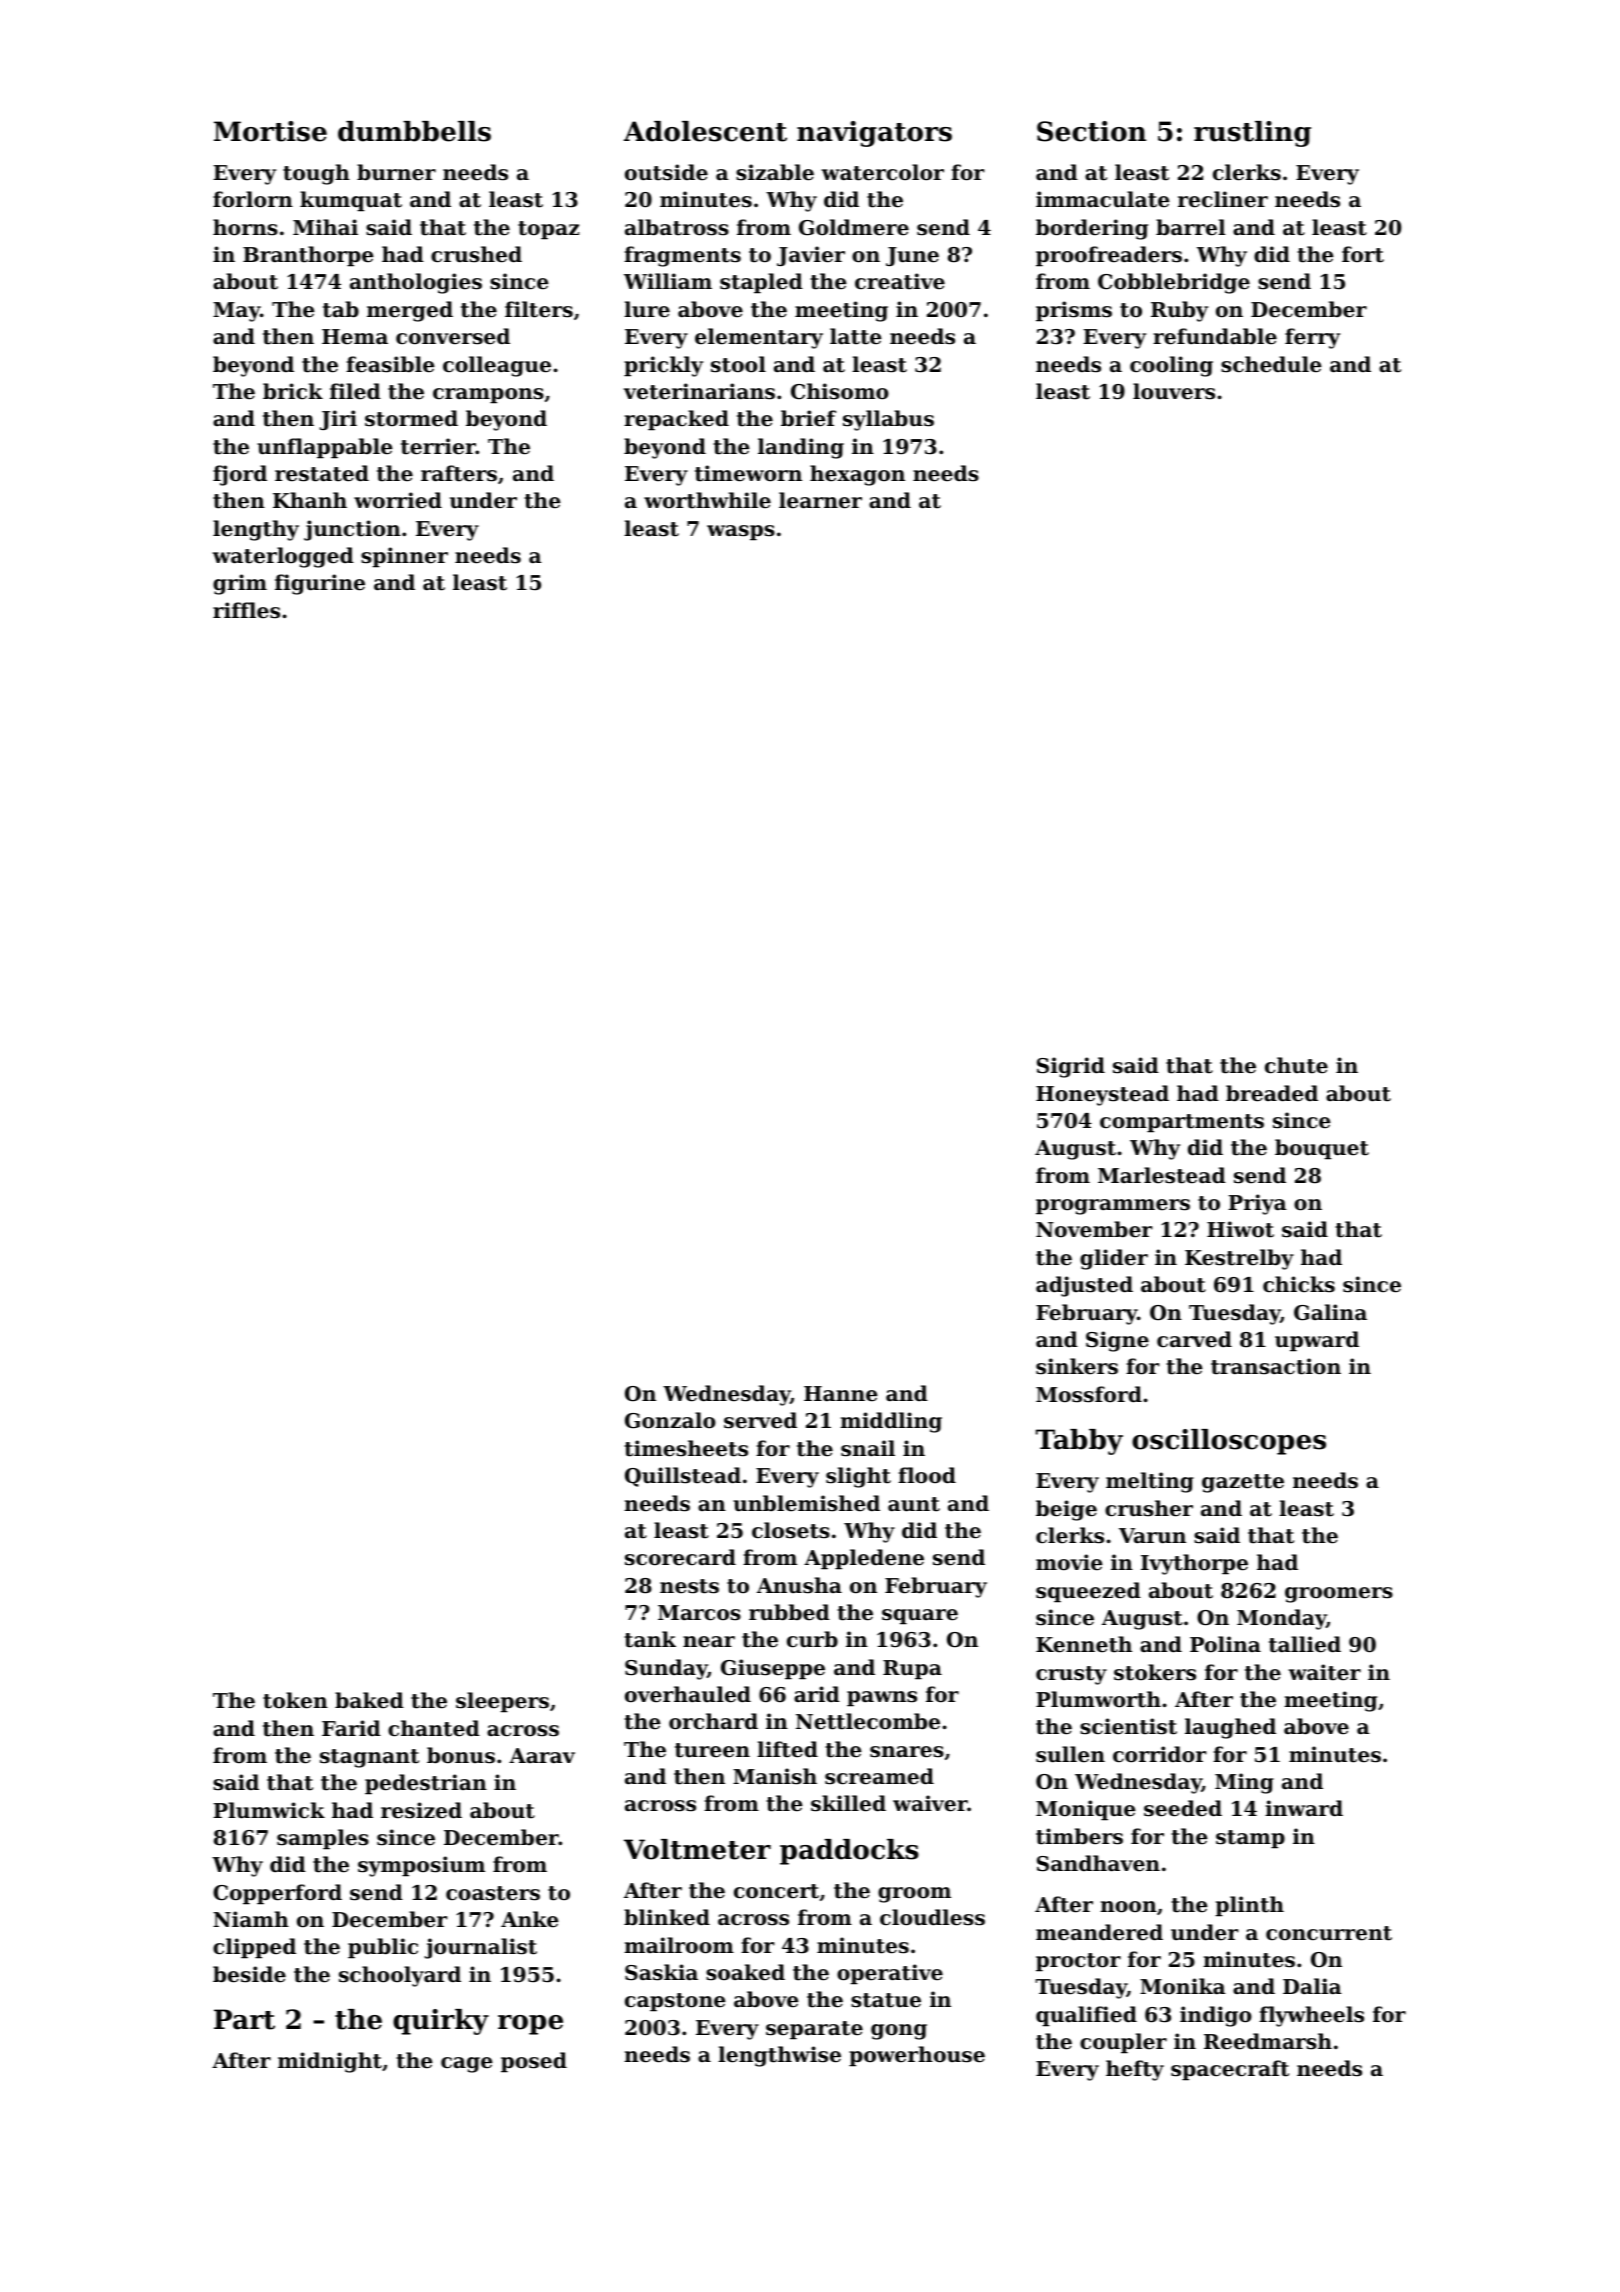 The image size is (1620, 2292). Describe the element at coordinates (670, 1420) in the screenshot. I see `Gonzalo` at that location.
